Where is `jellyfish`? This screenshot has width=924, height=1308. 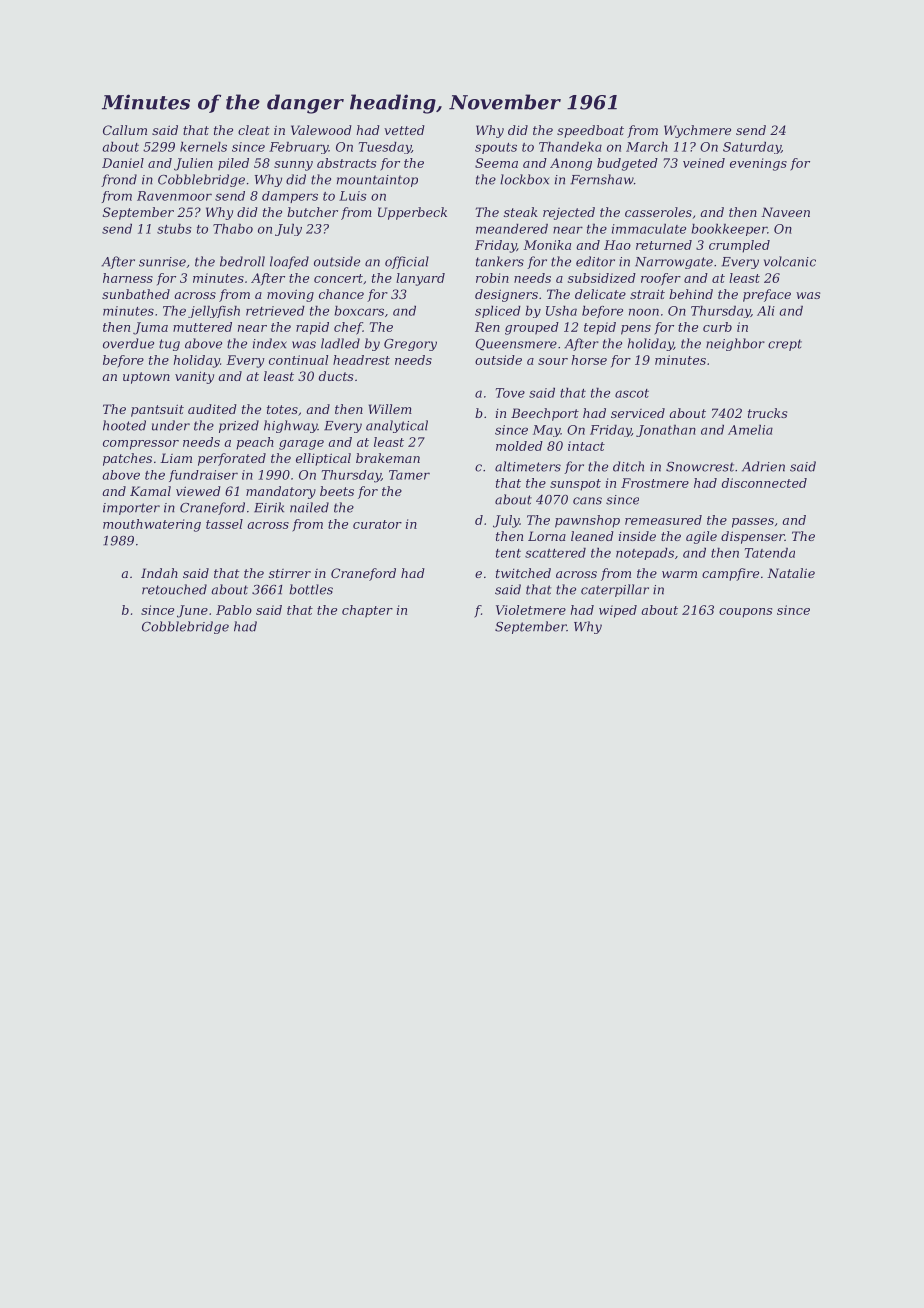 jellyfish is located at coordinates (214, 312).
